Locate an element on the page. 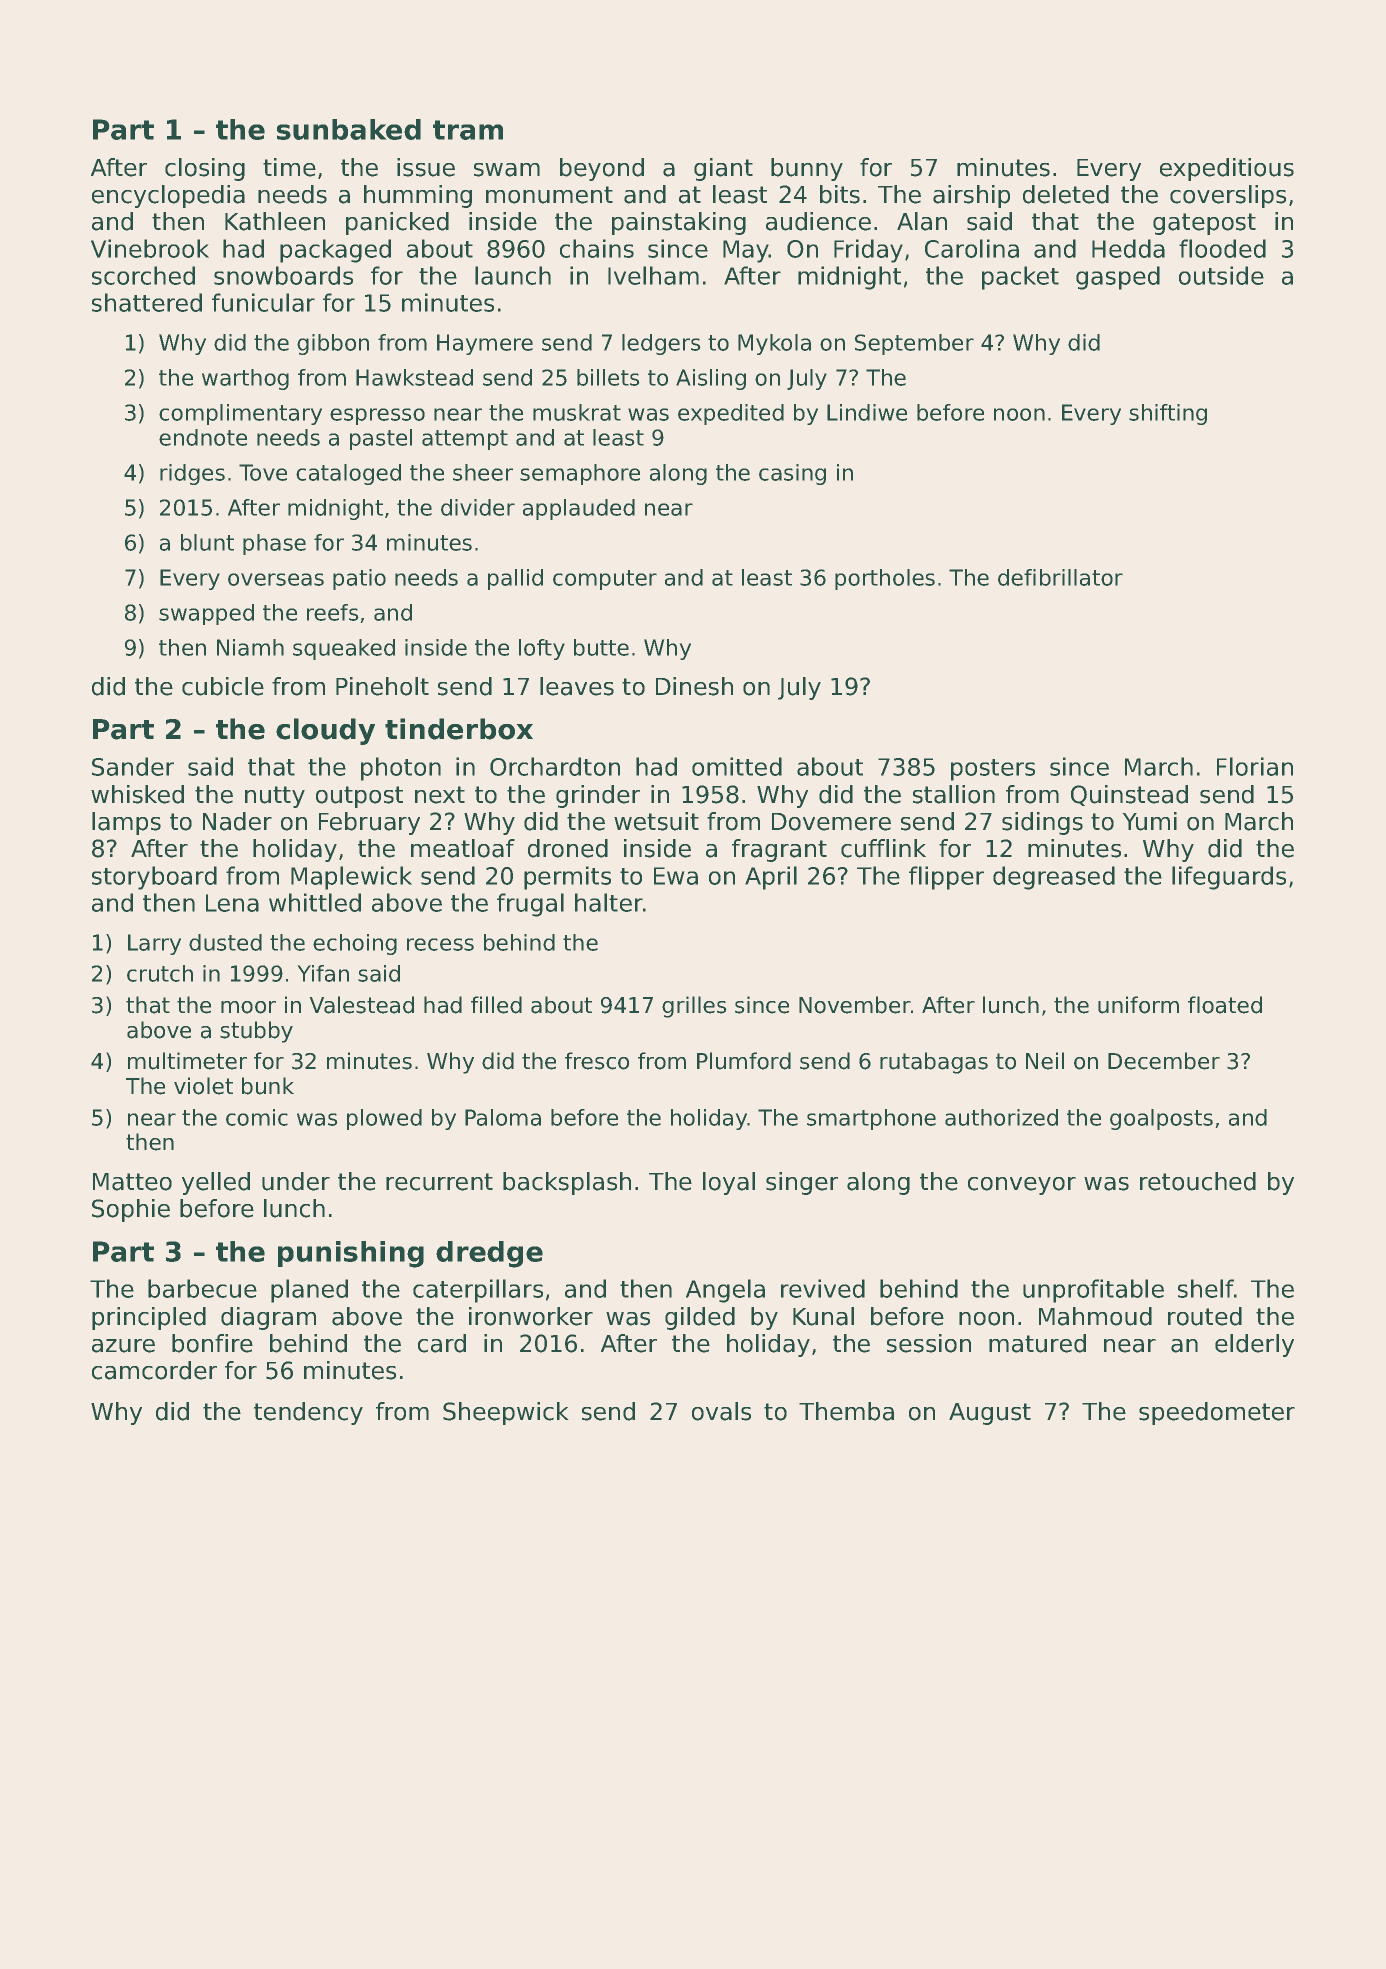 This document has height=1969, width=1386. Sheepwick is located at coordinates (506, 1413).
